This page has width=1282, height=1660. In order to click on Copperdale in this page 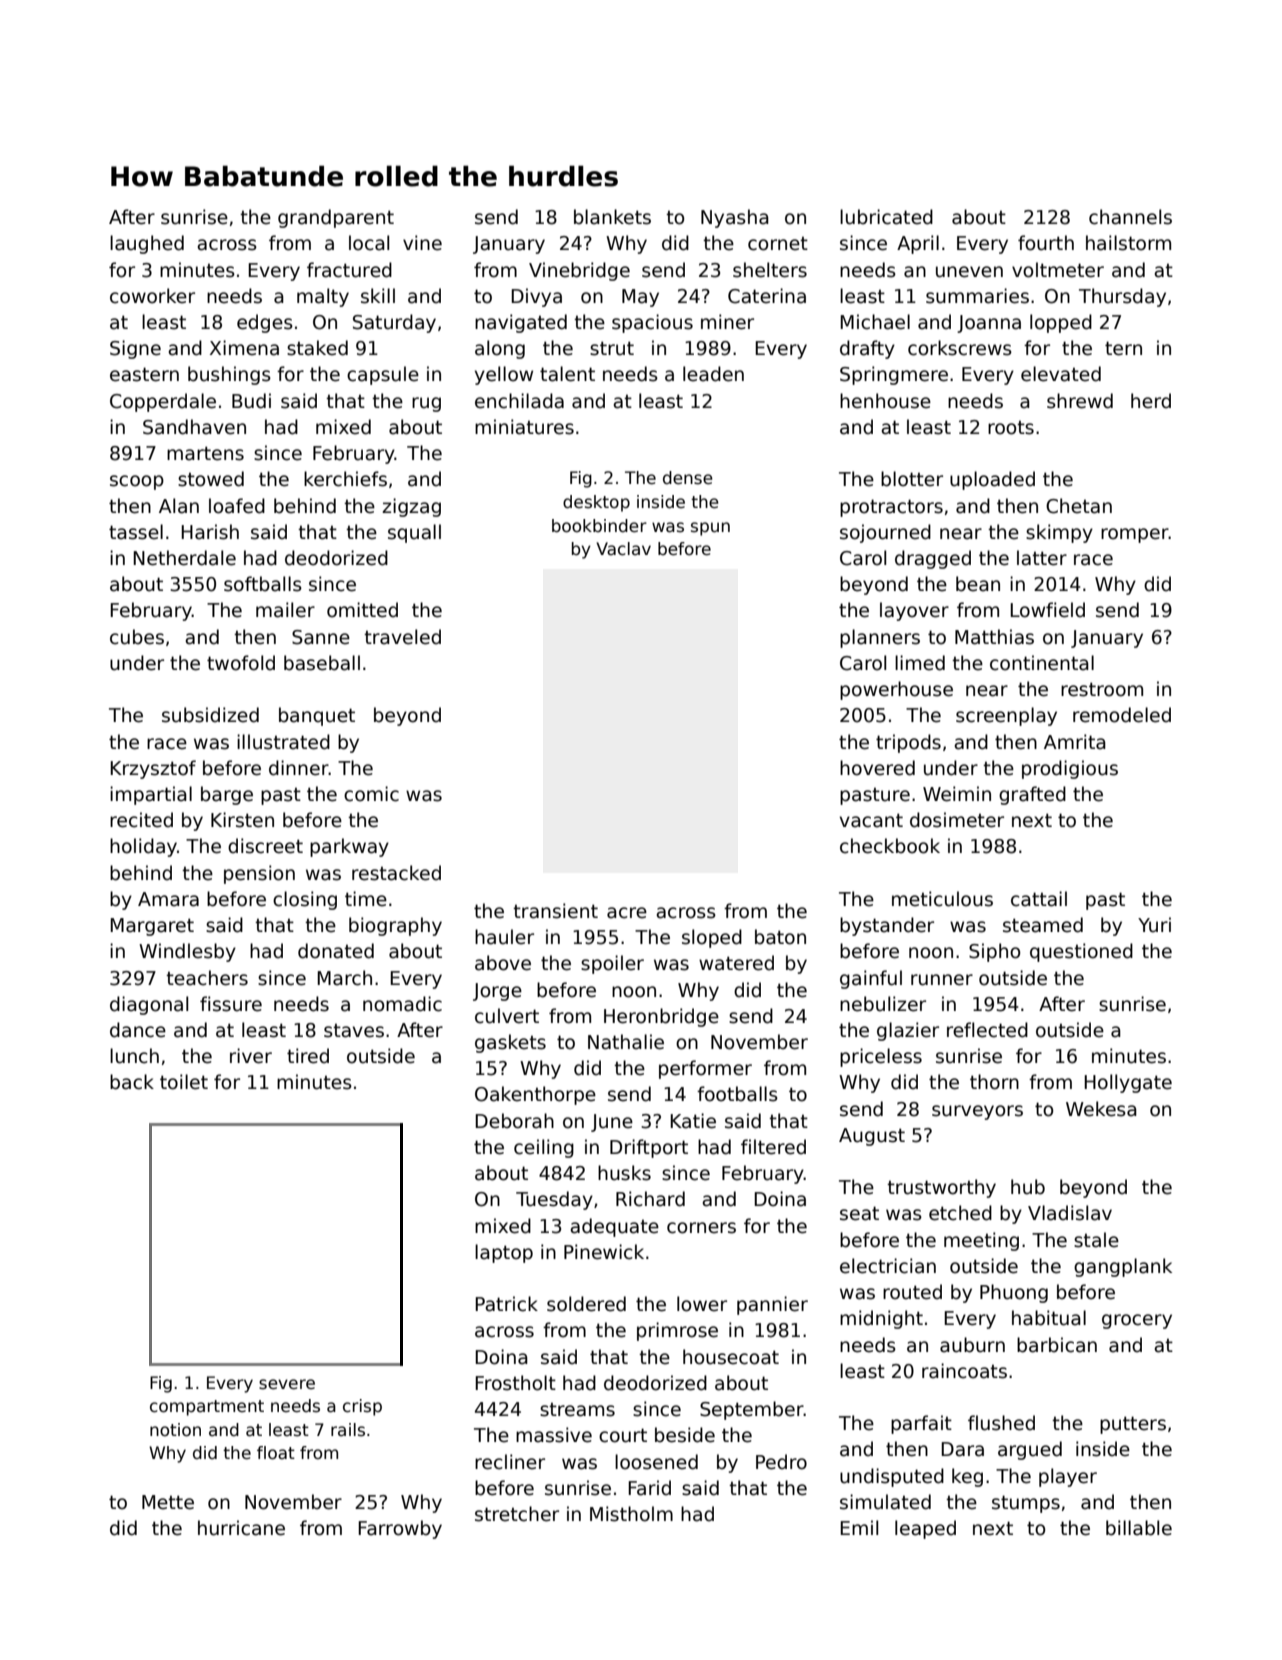, I will do `click(163, 402)`.
